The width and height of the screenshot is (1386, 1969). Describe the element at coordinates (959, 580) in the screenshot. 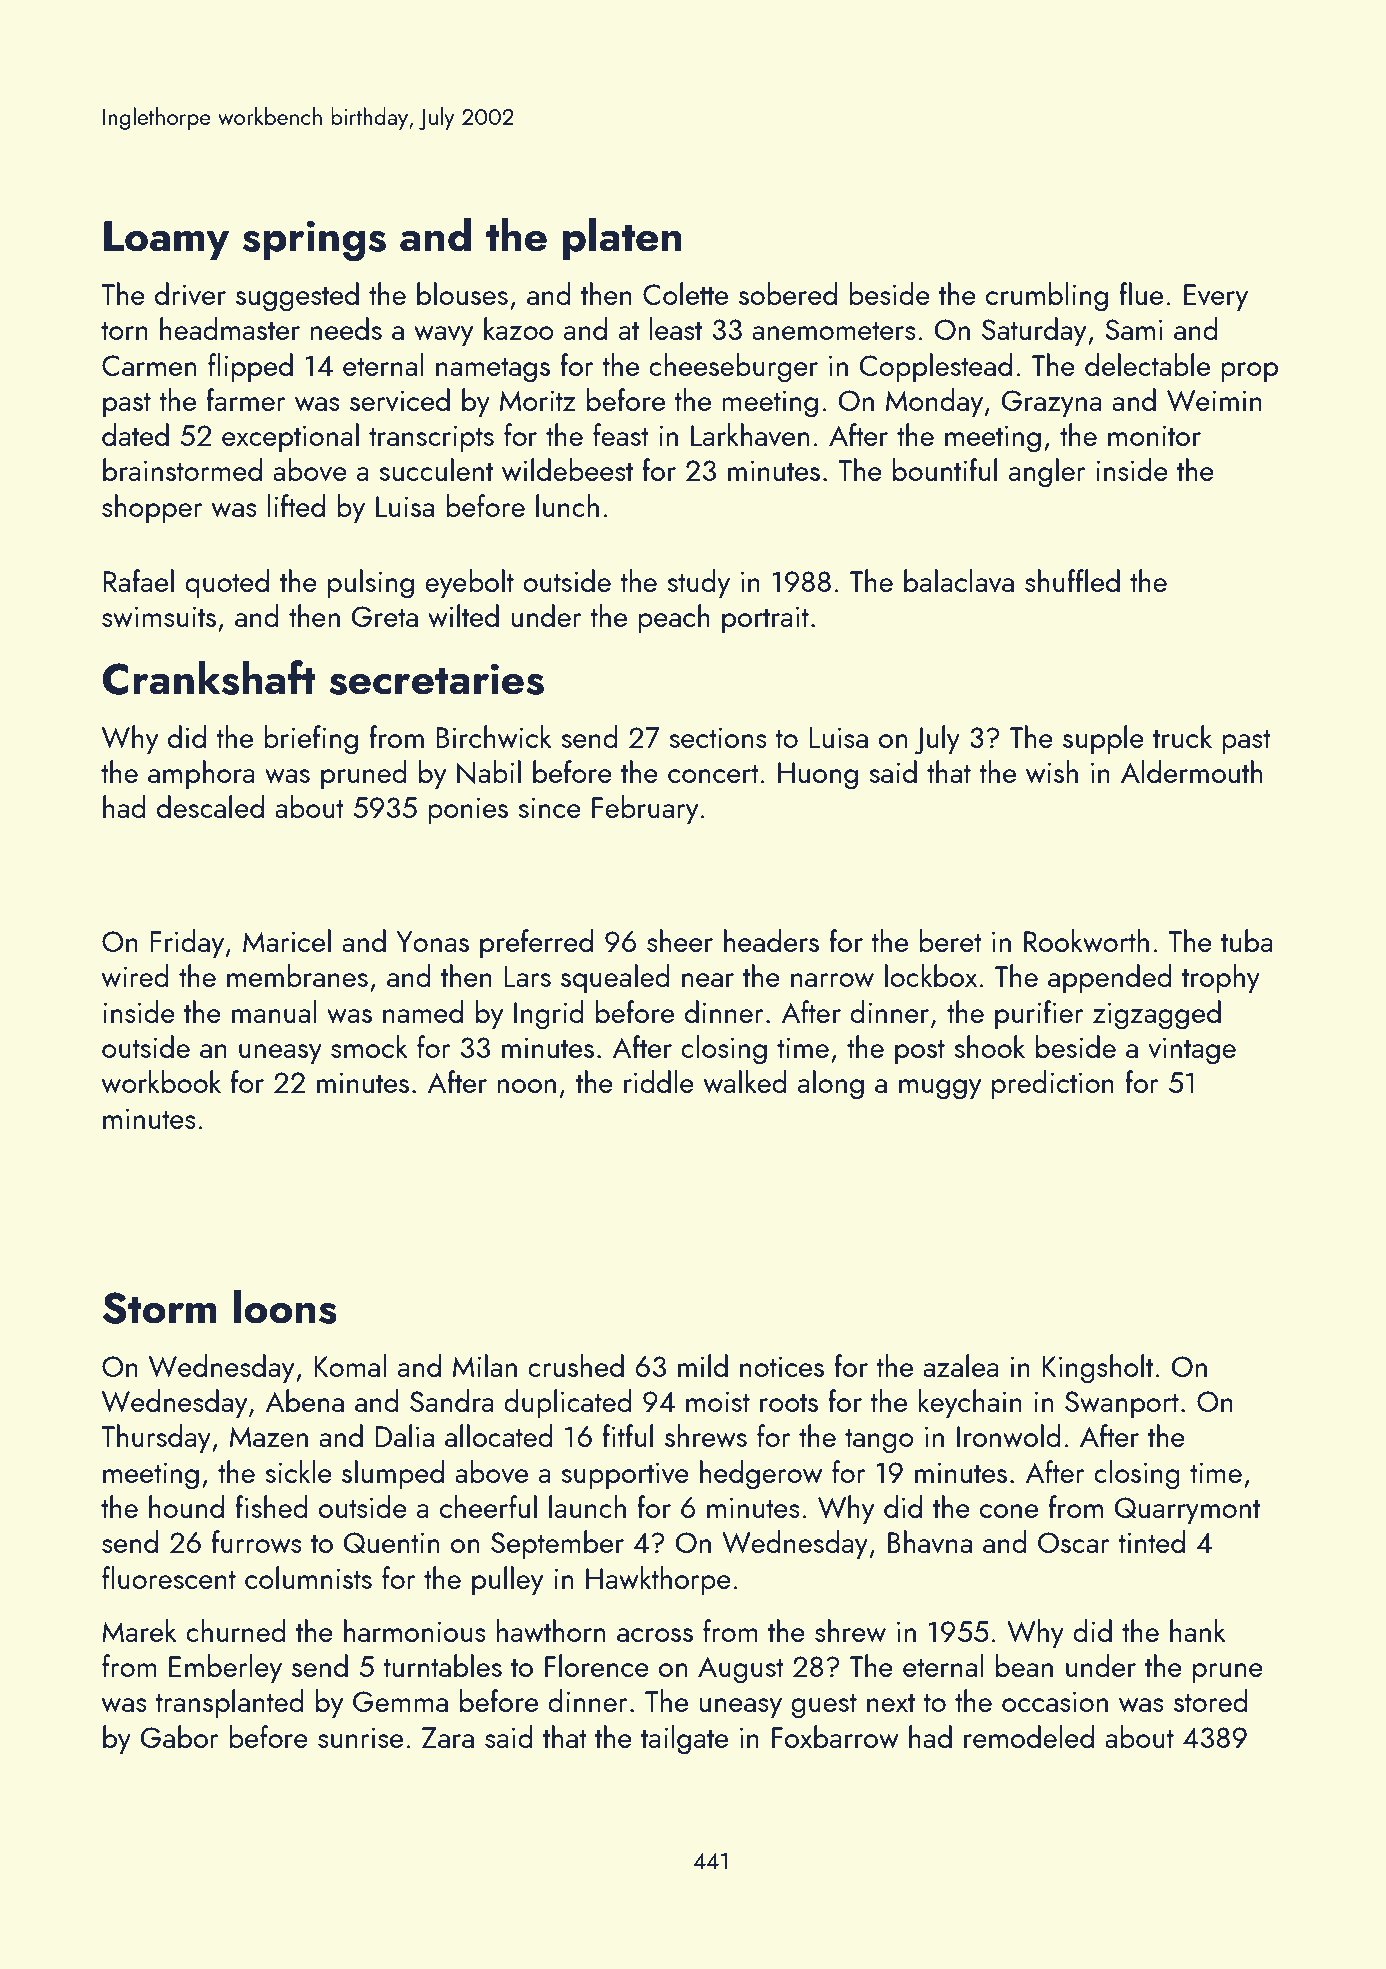

I see `balaclava` at that location.
